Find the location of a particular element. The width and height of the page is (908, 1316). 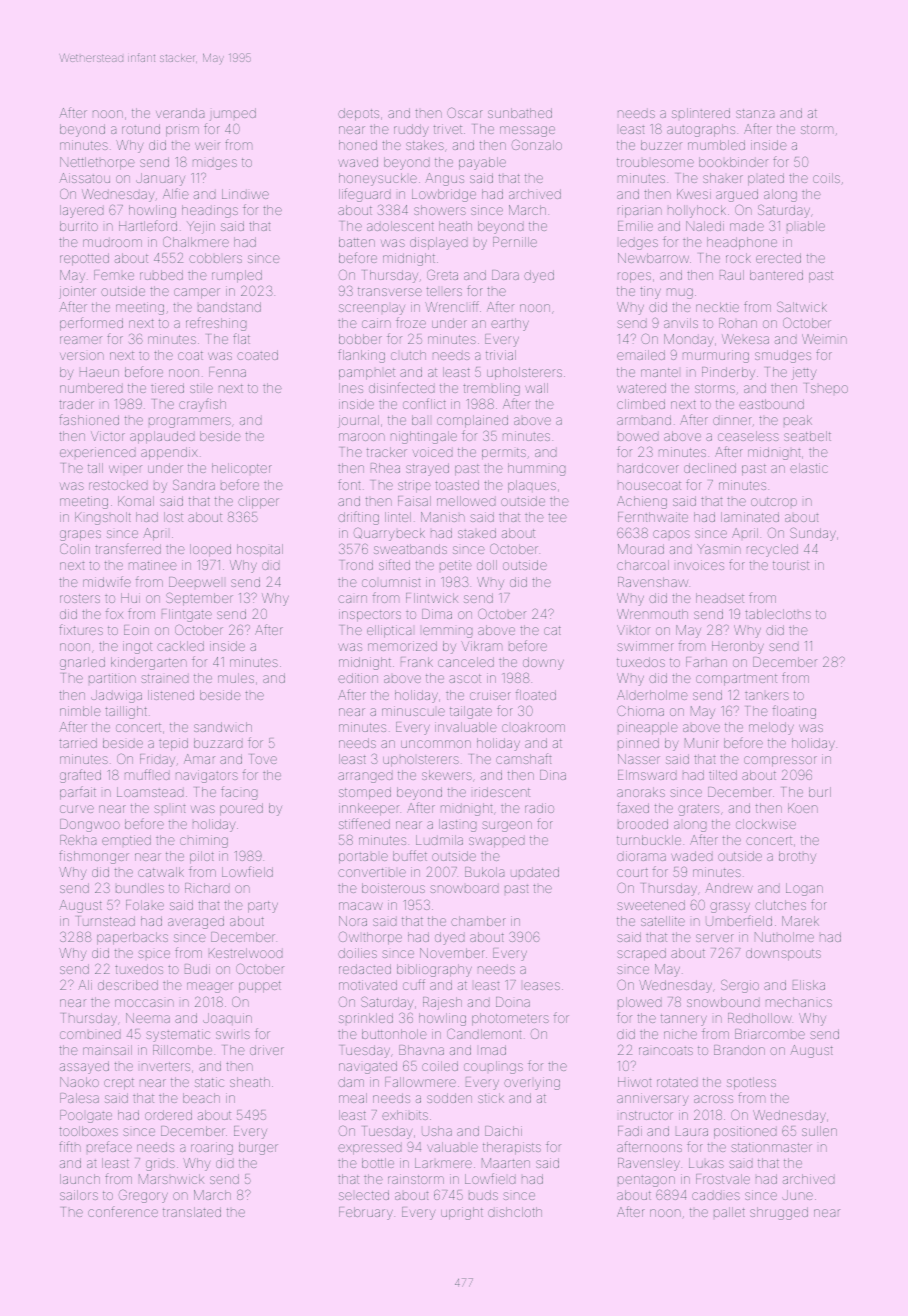

emailed is located at coordinates (641, 355).
